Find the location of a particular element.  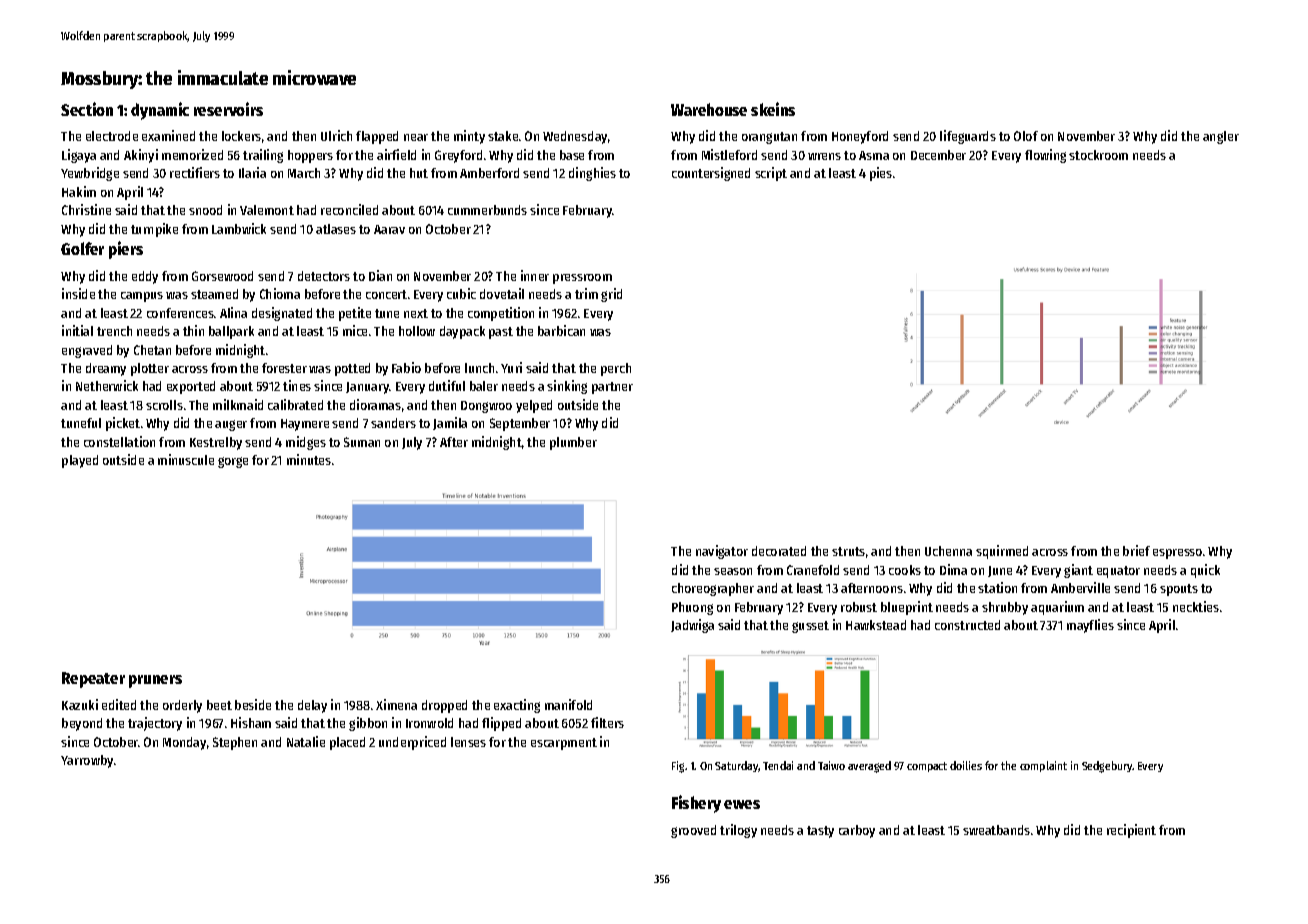

grooved is located at coordinates (693, 831).
